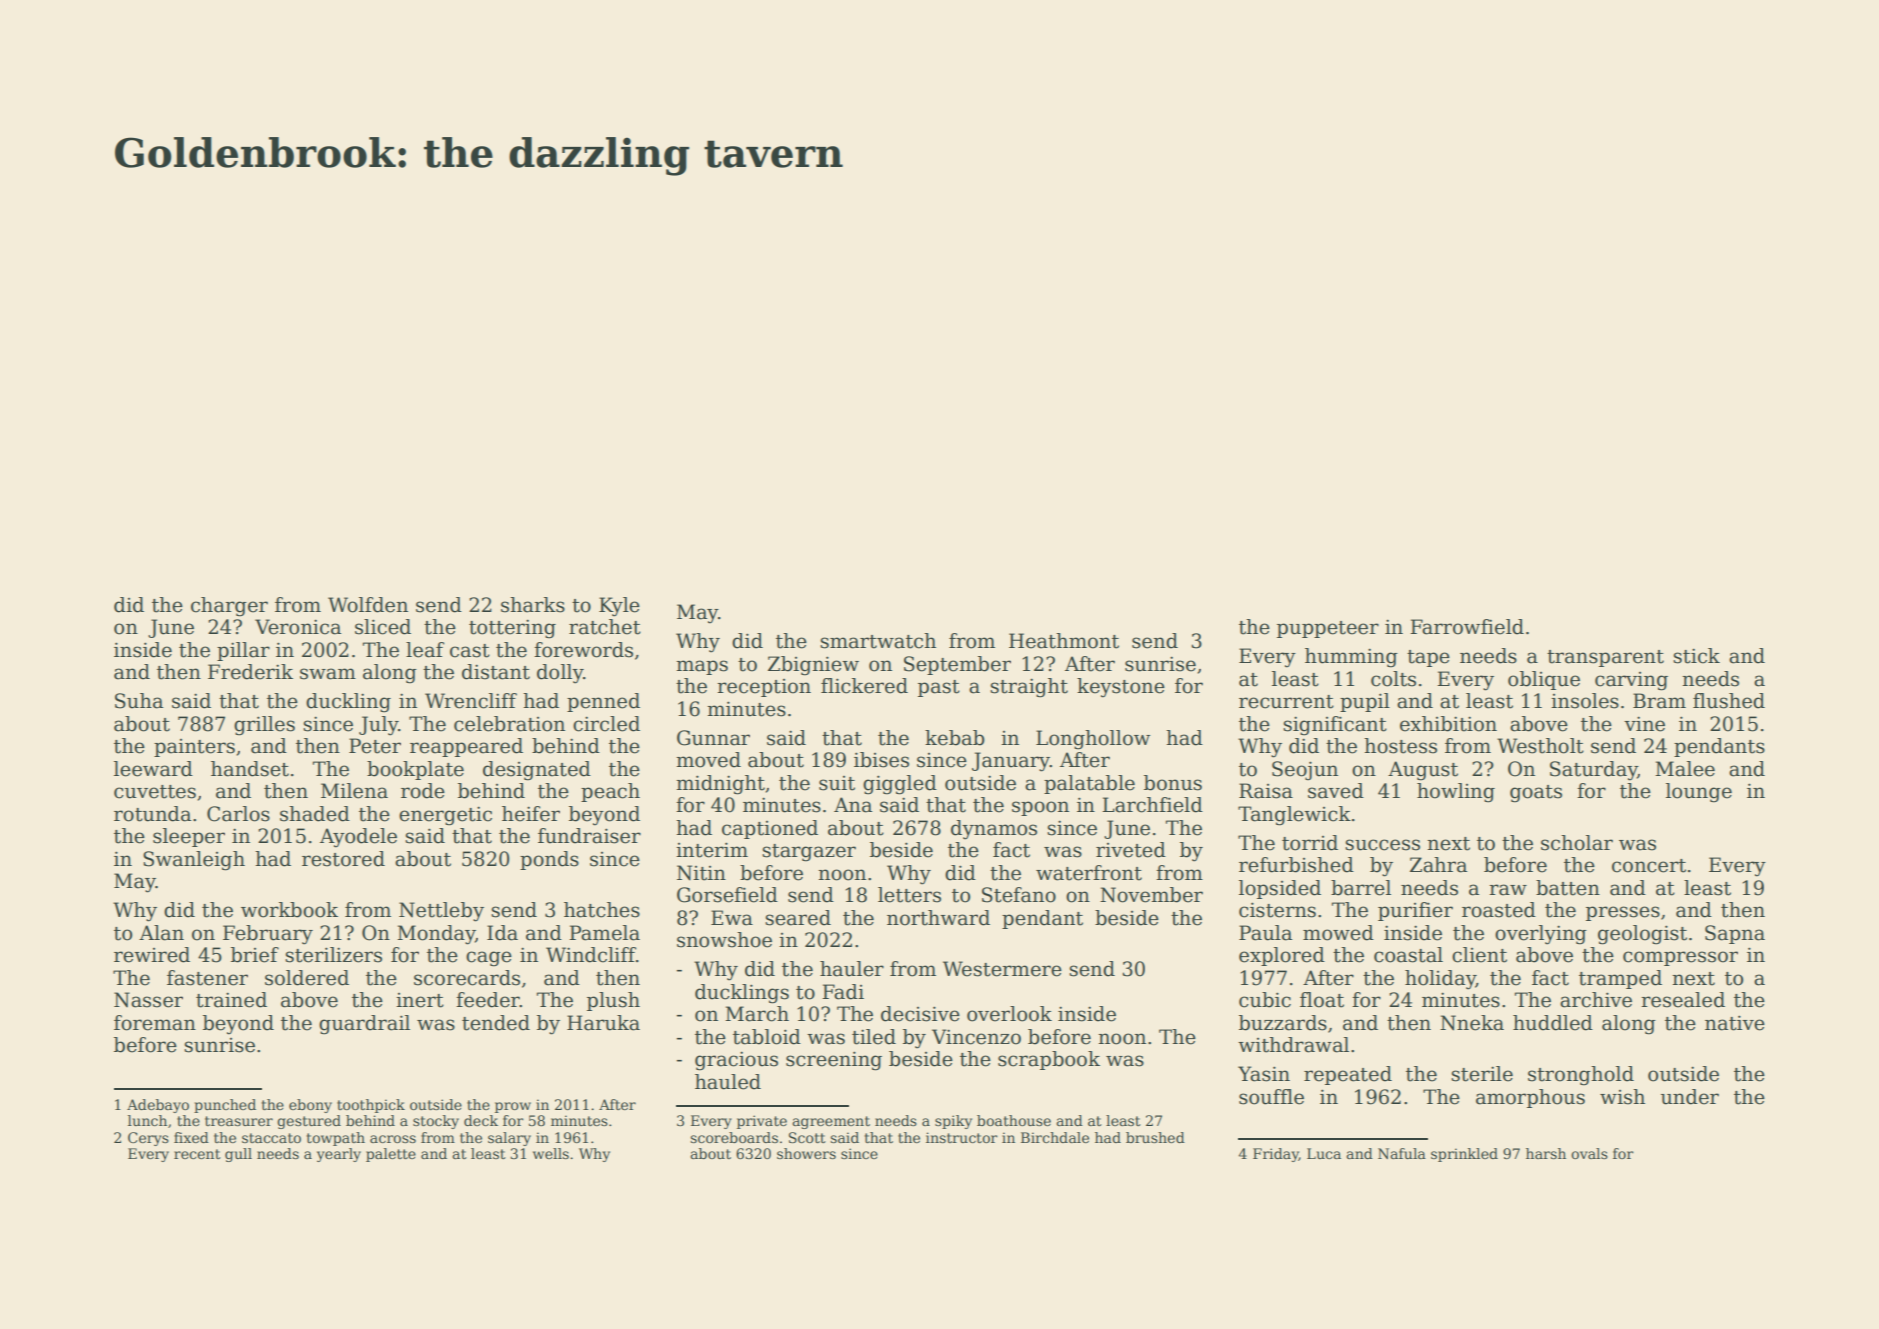  I want to click on wells, so click(551, 1153).
